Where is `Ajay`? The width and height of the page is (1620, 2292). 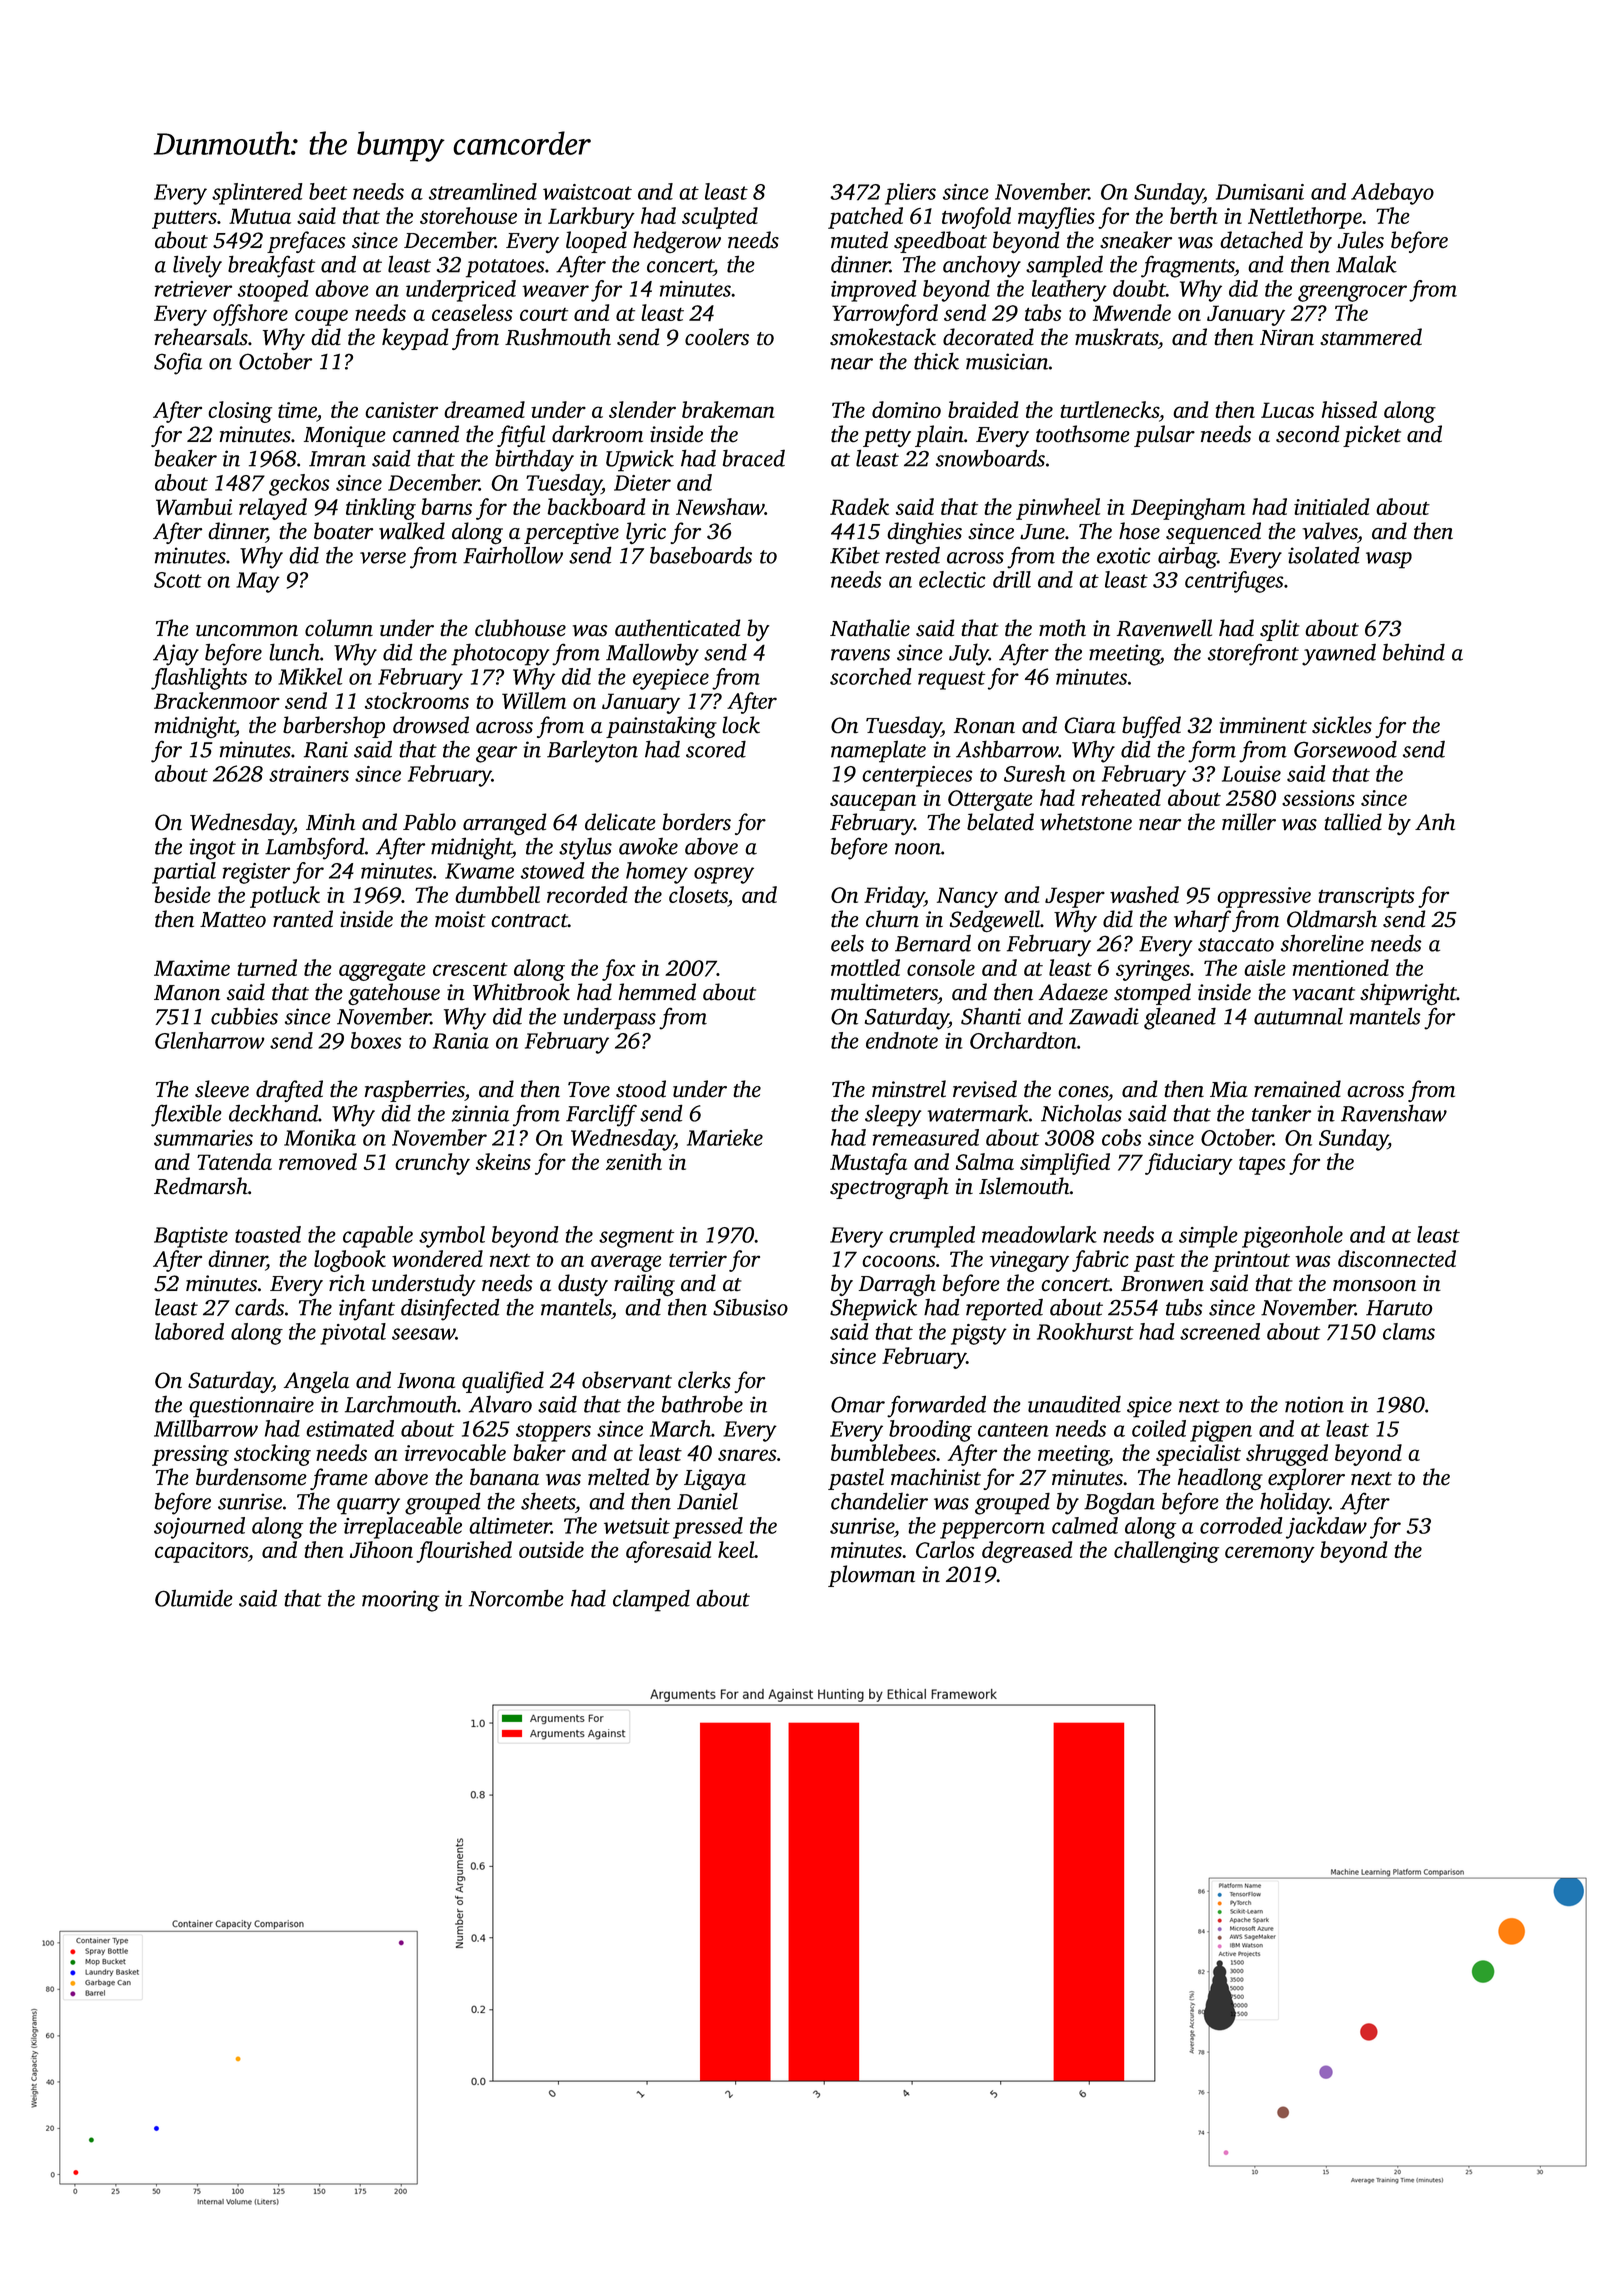 Ajay is located at coordinates (176, 655).
